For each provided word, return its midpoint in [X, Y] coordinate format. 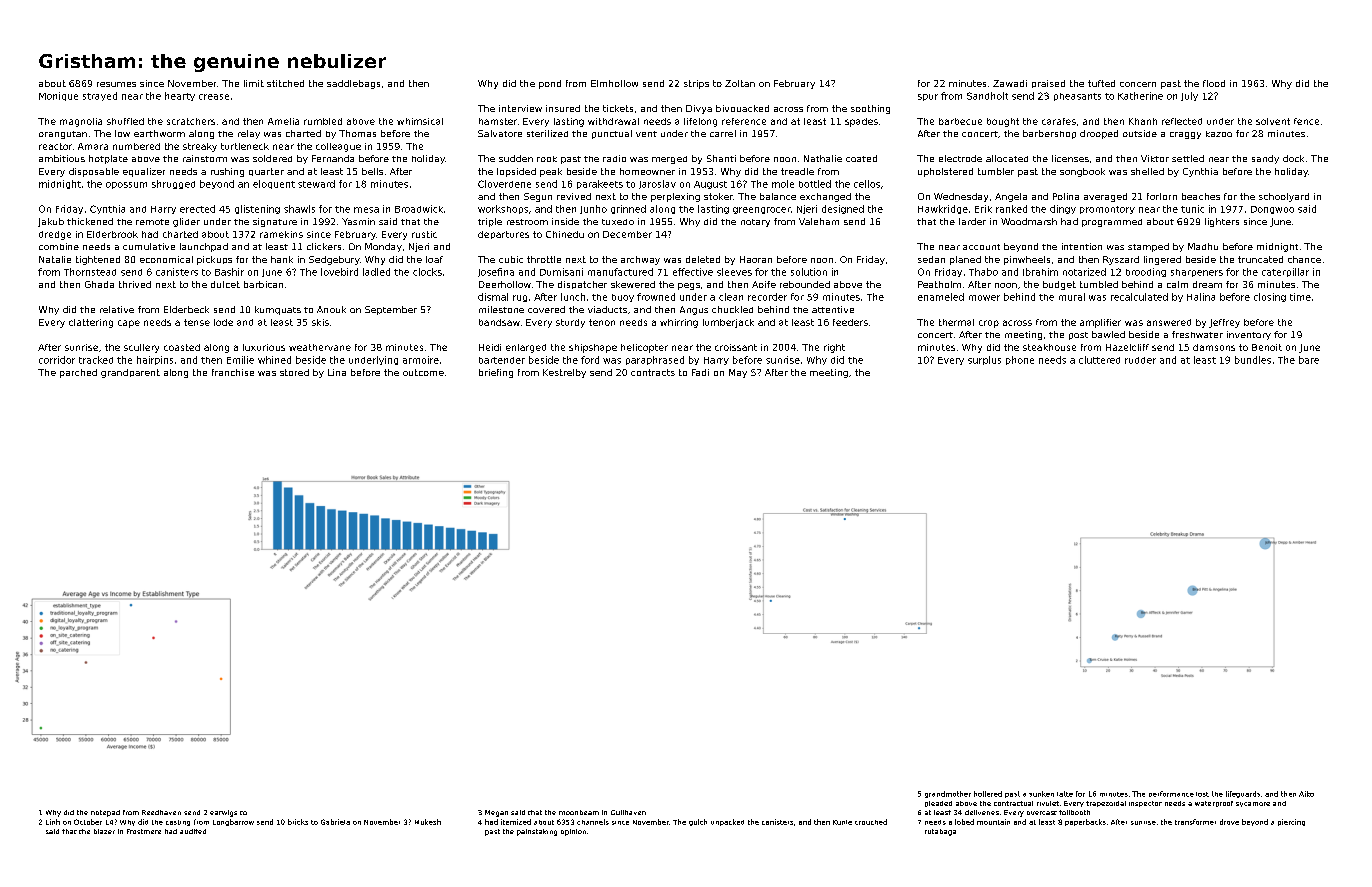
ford [590, 360]
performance [1171, 794]
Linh [53, 822]
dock [1293, 158]
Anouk [331, 309]
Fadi [700, 372]
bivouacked [742, 108]
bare [1309, 360]
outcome [423, 372]
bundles [1253, 360]
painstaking [537, 832]
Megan [496, 813]
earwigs [223, 813]
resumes [116, 84]
